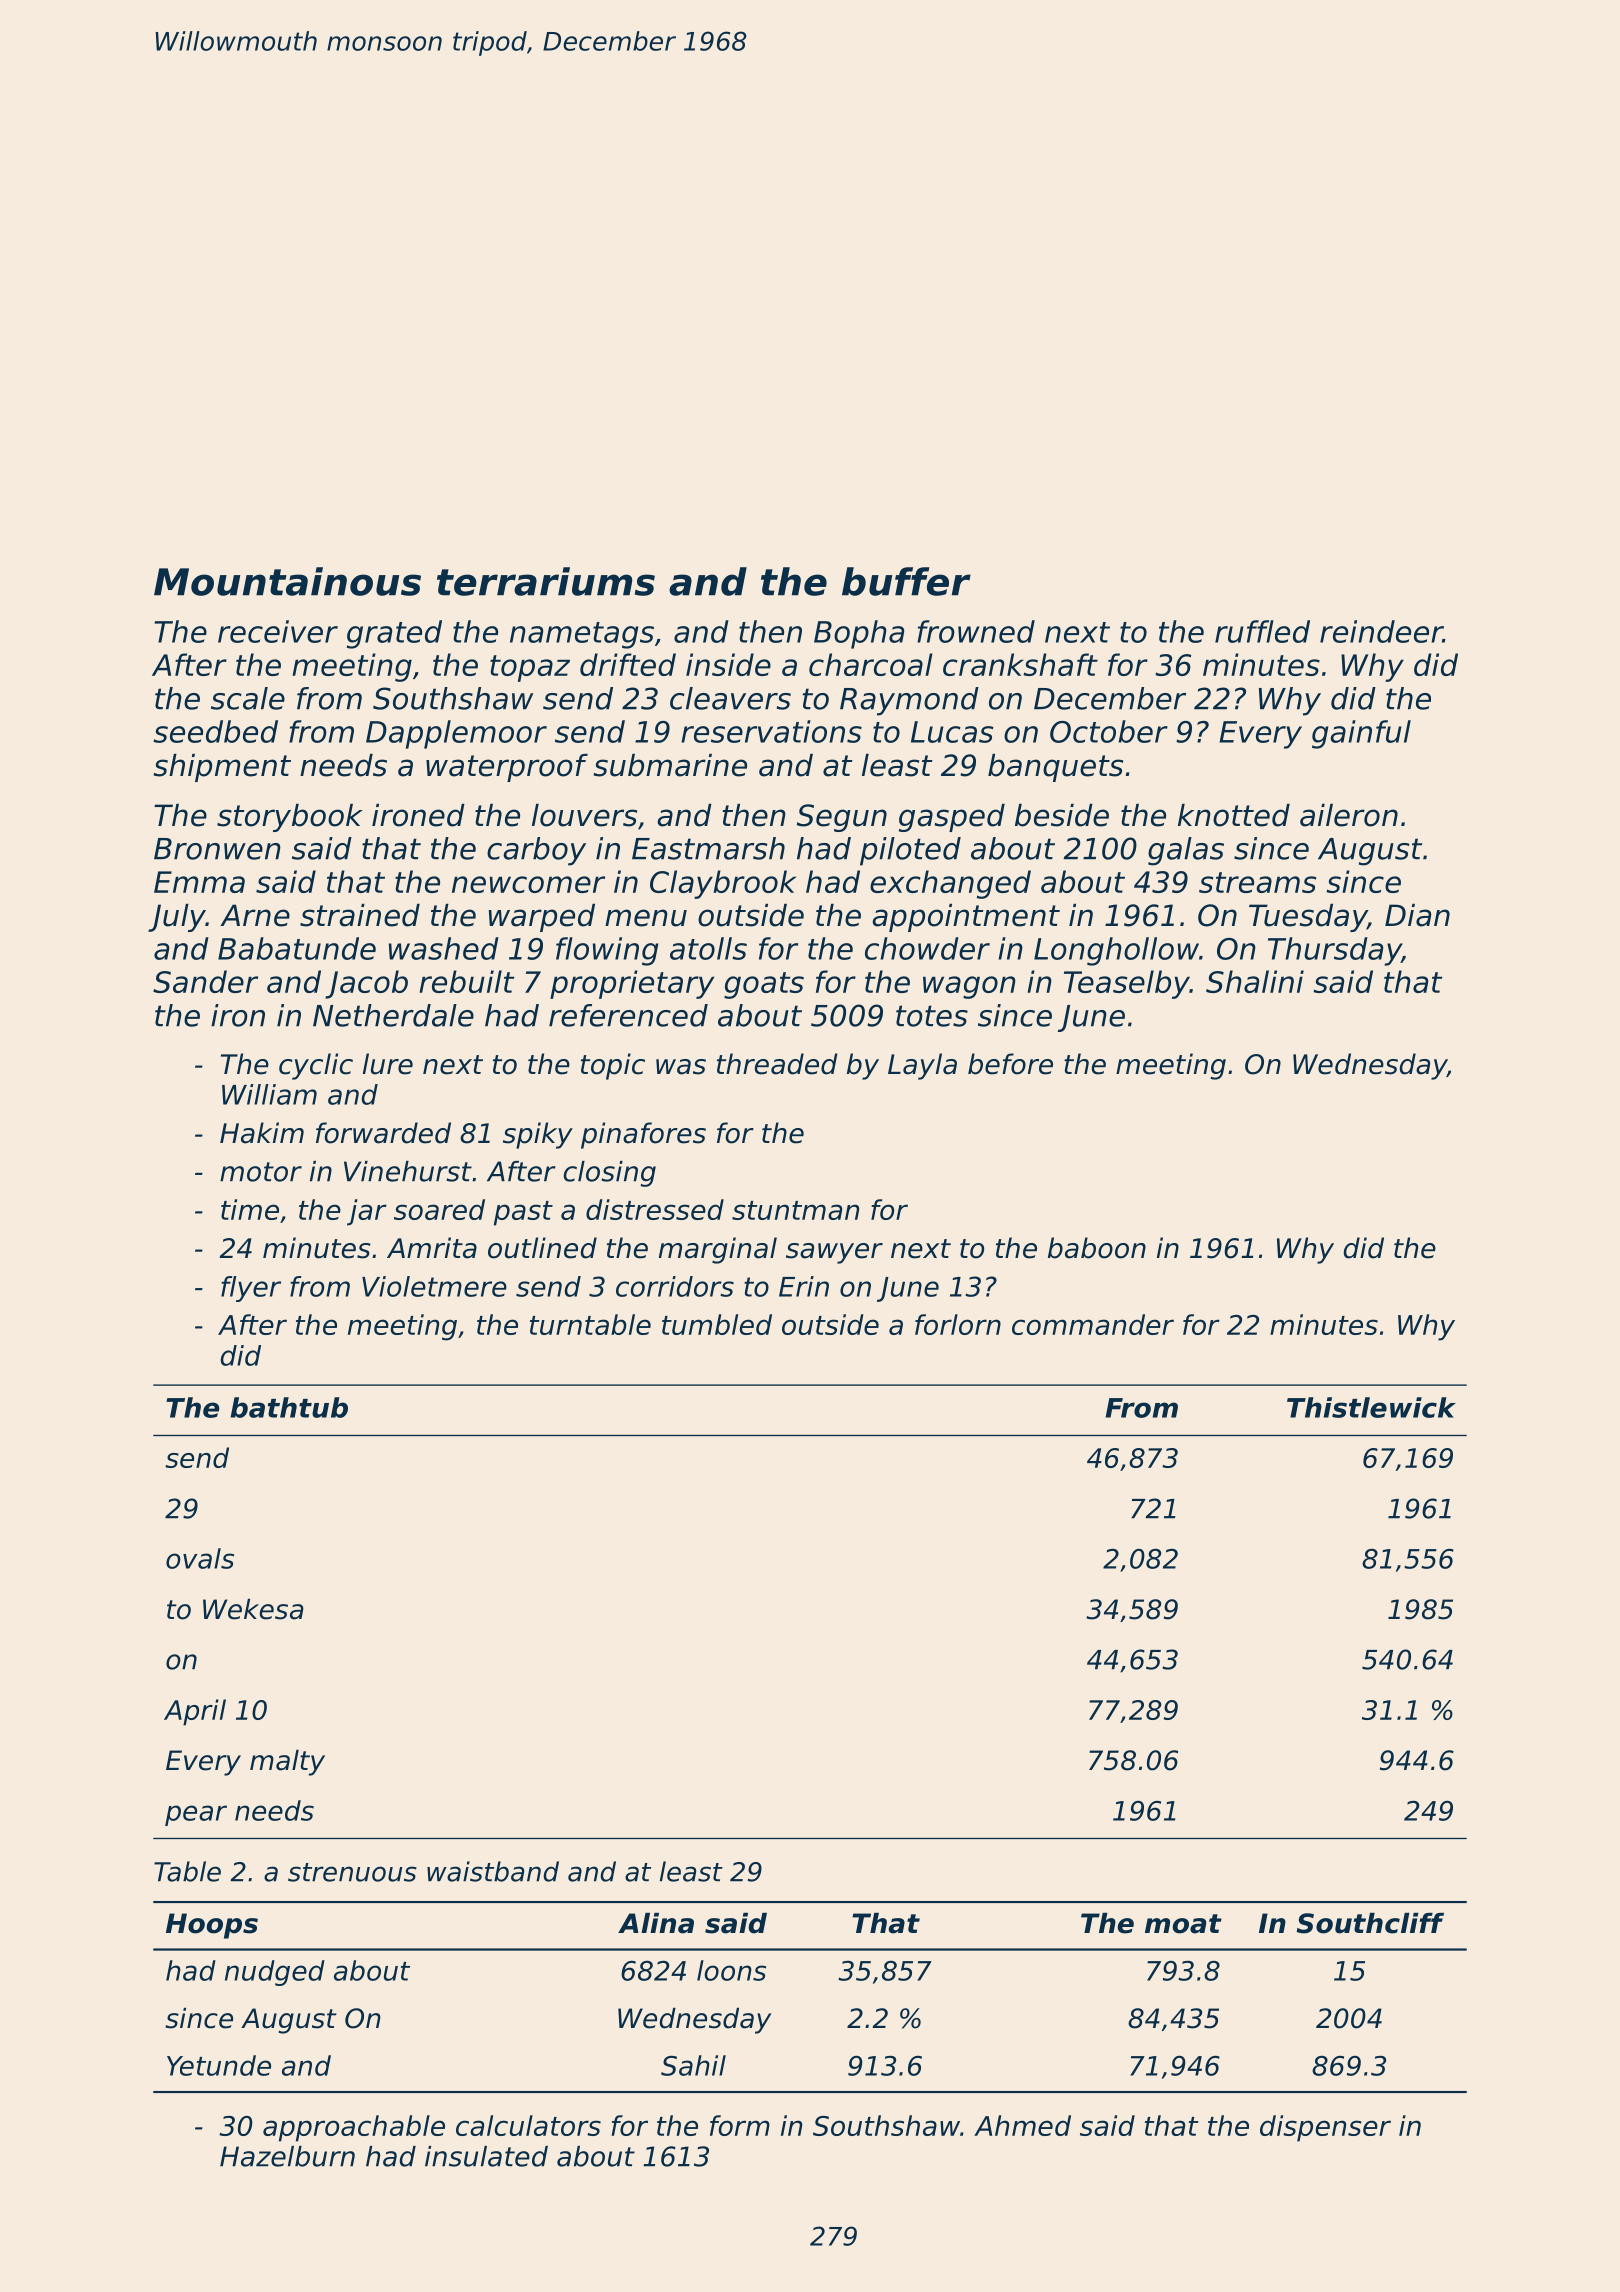  I want to click on dispenser, so click(1325, 2128).
